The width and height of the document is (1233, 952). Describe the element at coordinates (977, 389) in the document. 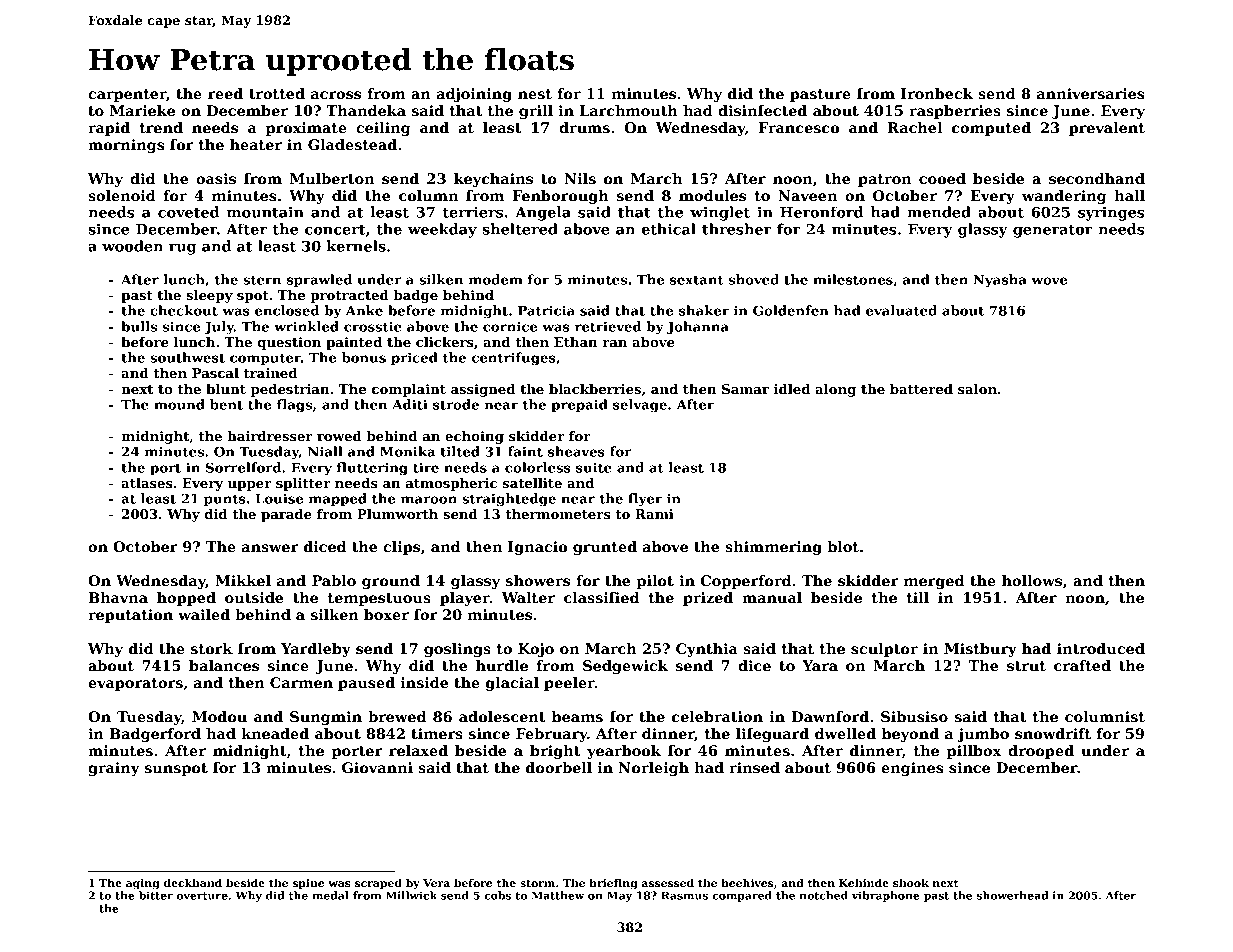

I see `salon` at that location.
